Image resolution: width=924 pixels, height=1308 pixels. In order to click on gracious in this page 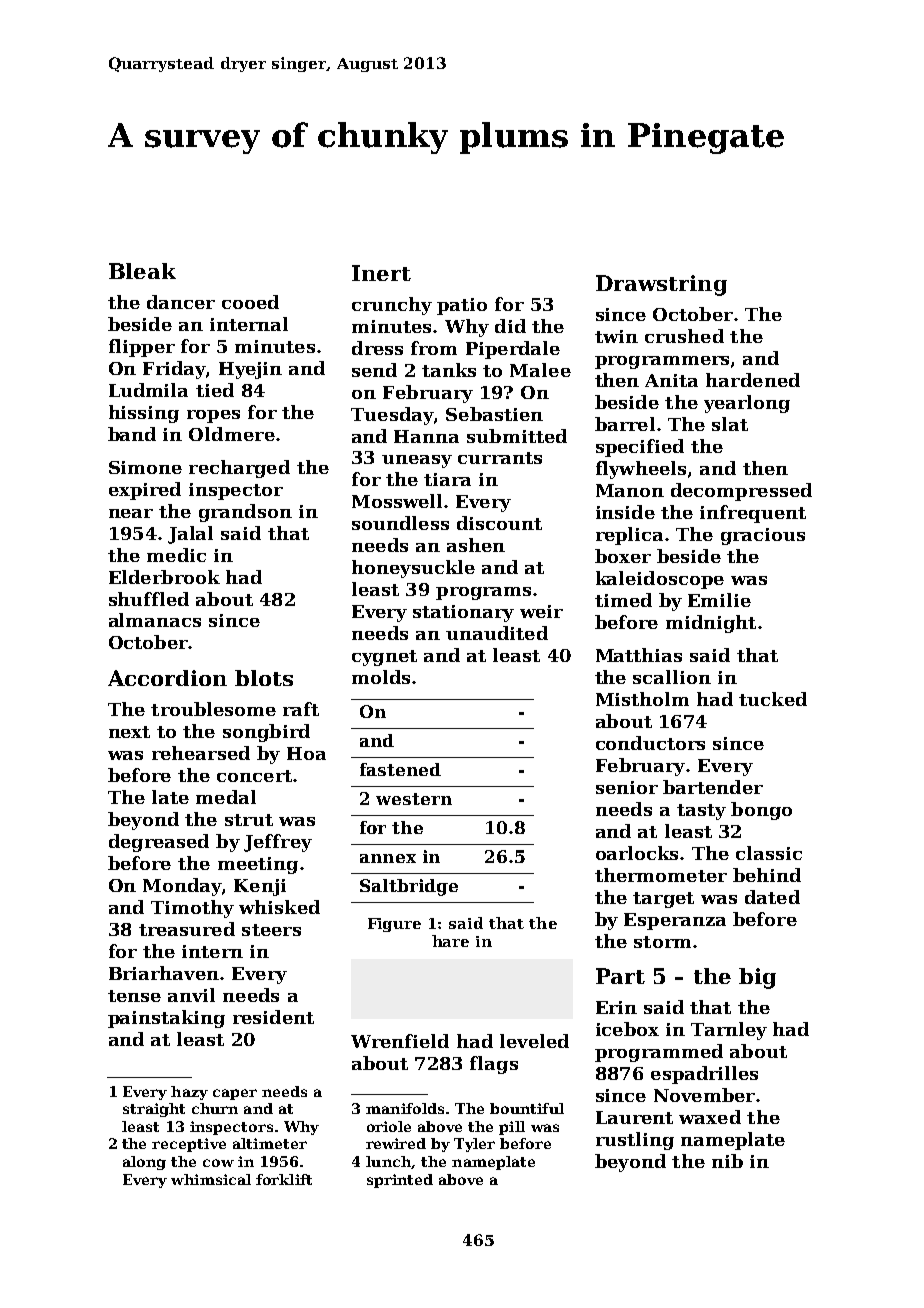, I will do `click(763, 536)`.
